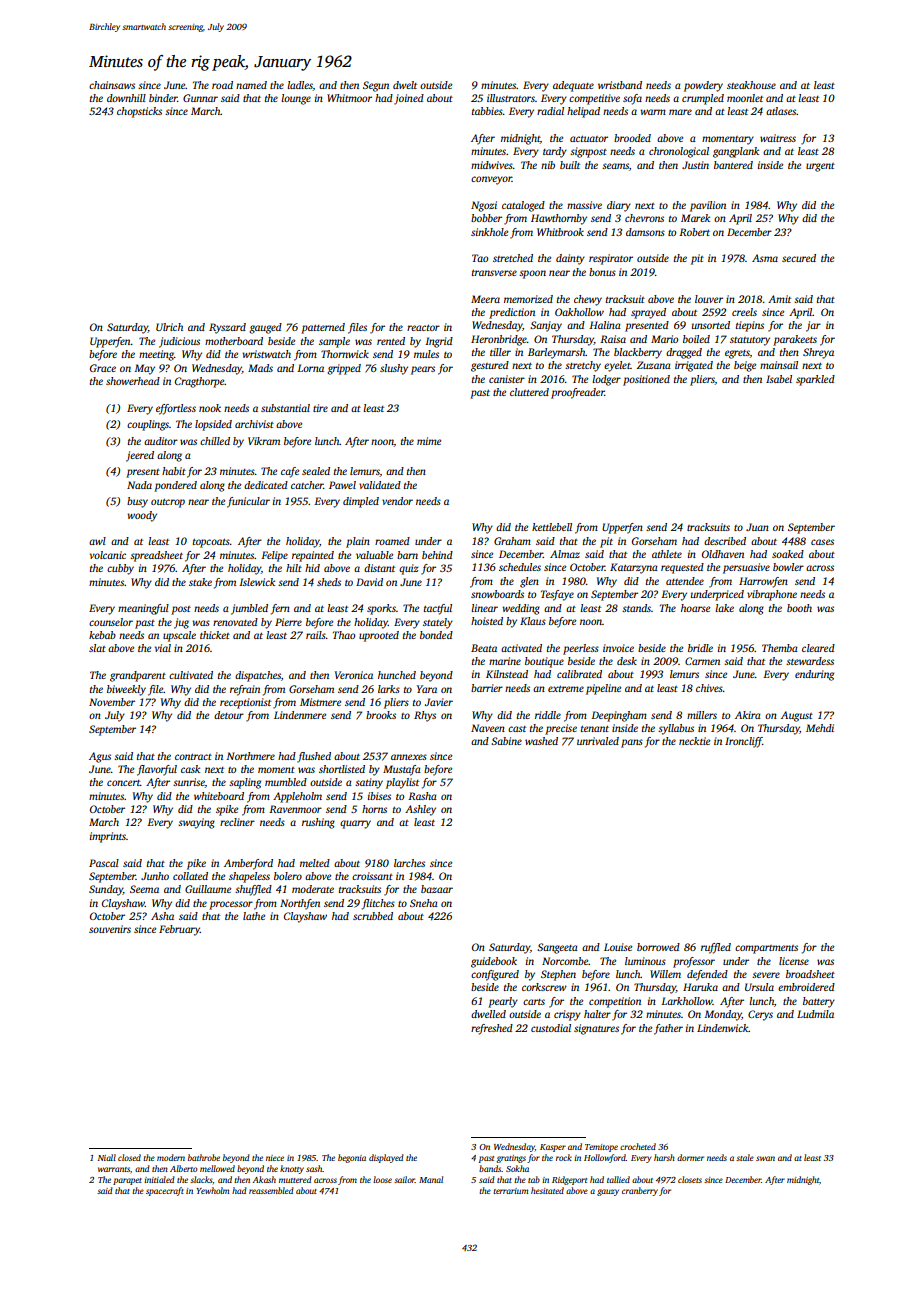 This document has height=1308, width=924. I want to click on snowboards, so click(497, 594).
